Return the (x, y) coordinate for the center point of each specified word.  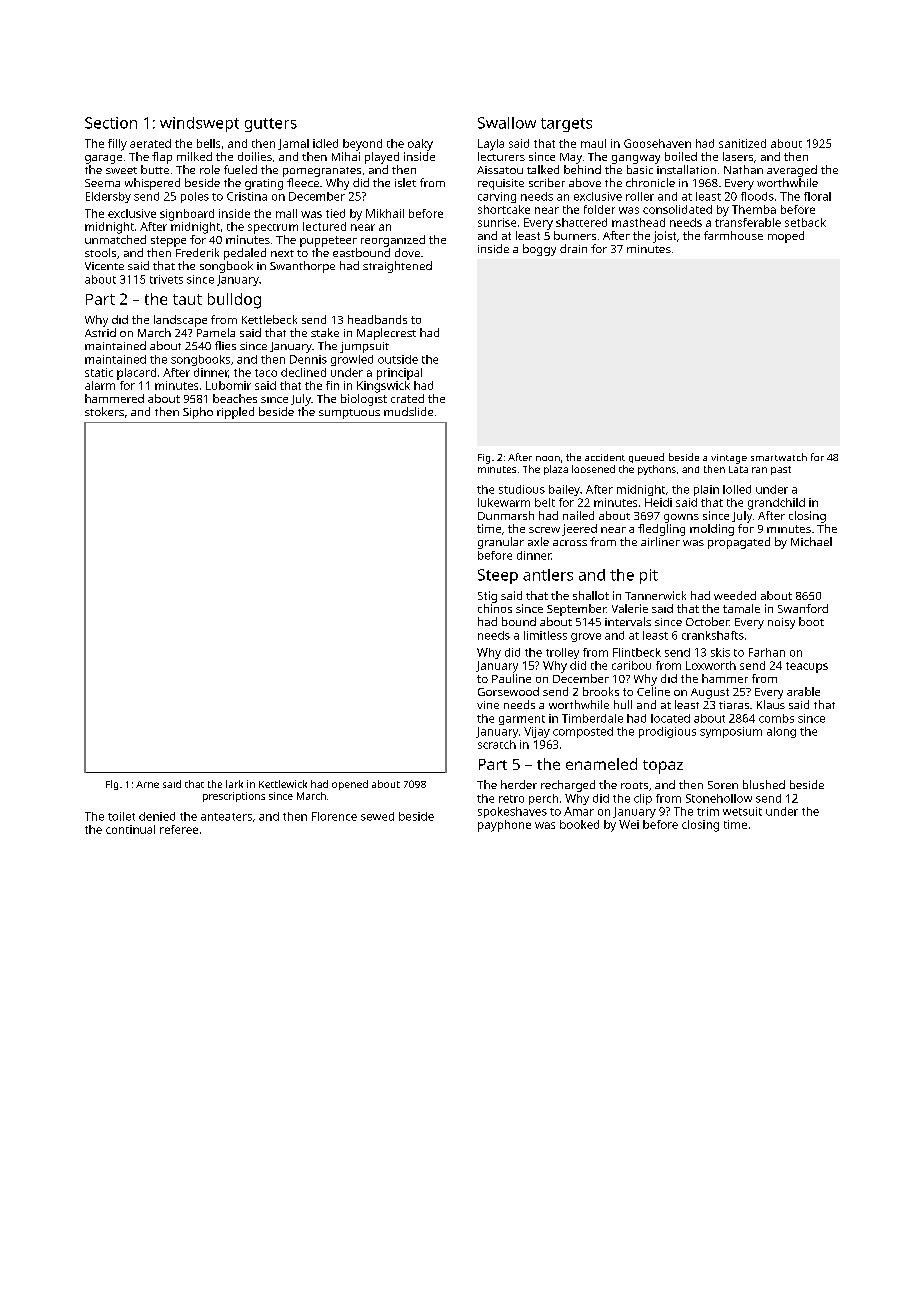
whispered (152, 184)
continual (130, 829)
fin (332, 385)
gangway (636, 159)
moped (786, 237)
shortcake (504, 209)
